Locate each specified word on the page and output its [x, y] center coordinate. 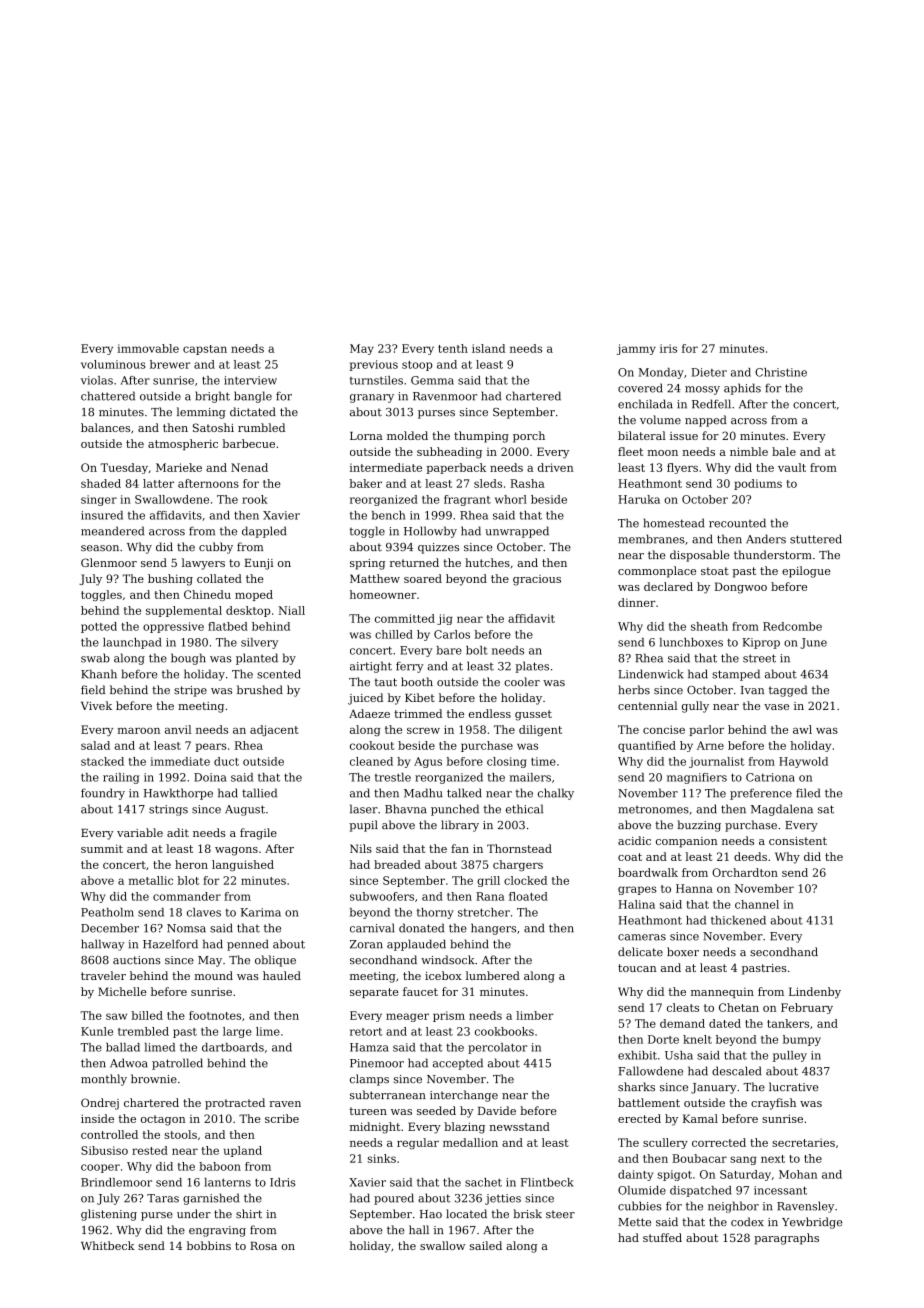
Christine [781, 372]
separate [374, 993]
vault [792, 467]
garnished [211, 1199]
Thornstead [519, 848]
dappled [264, 532]
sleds [488, 483]
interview [250, 380]
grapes [637, 890]
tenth [453, 348]
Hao [431, 1214]
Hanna [694, 888]
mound [213, 975]
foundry [103, 794]
